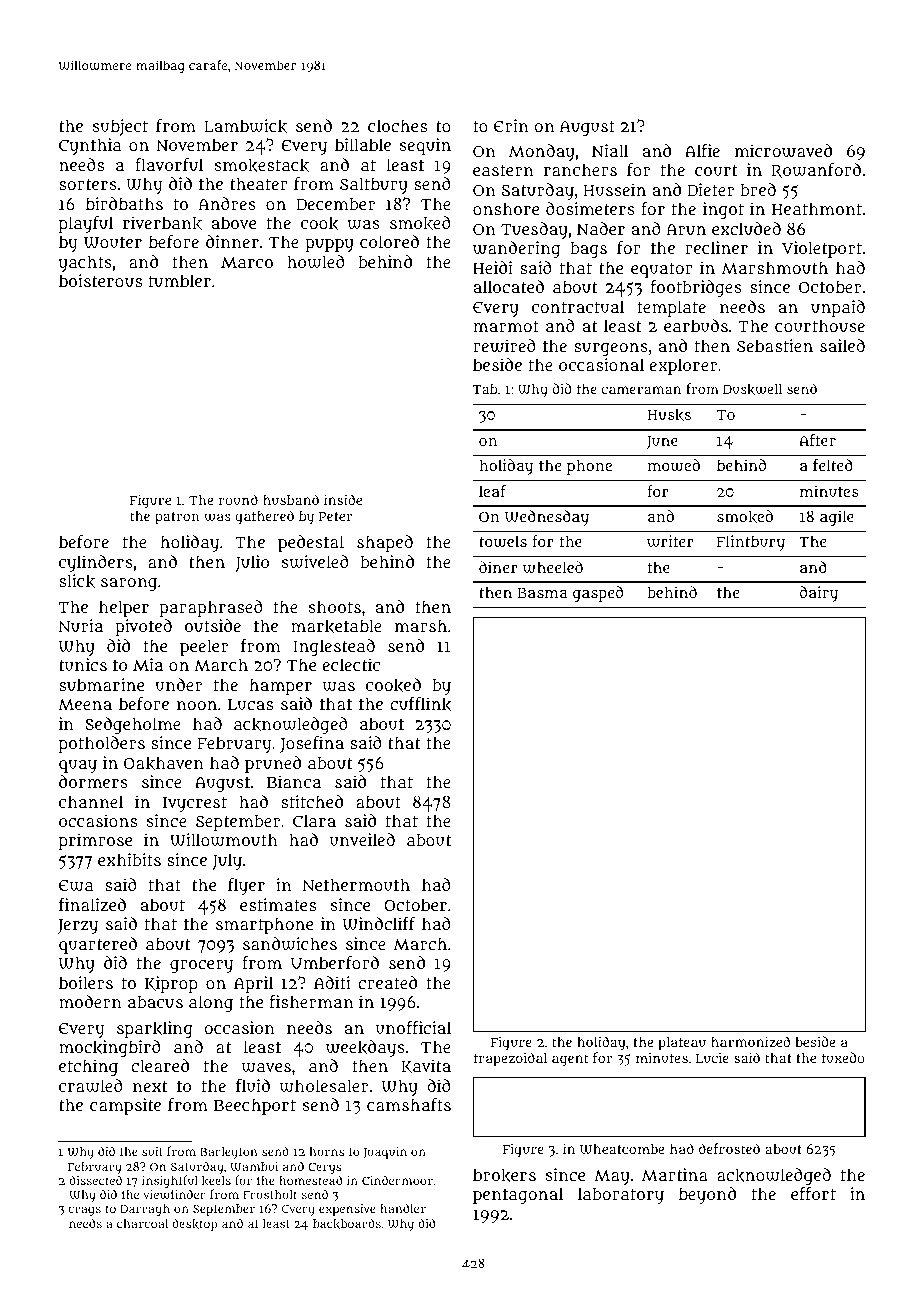 The width and height of the document is (924, 1308). What do you see at coordinates (362, 839) in the document?
I see `unveiled` at bounding box center [362, 839].
